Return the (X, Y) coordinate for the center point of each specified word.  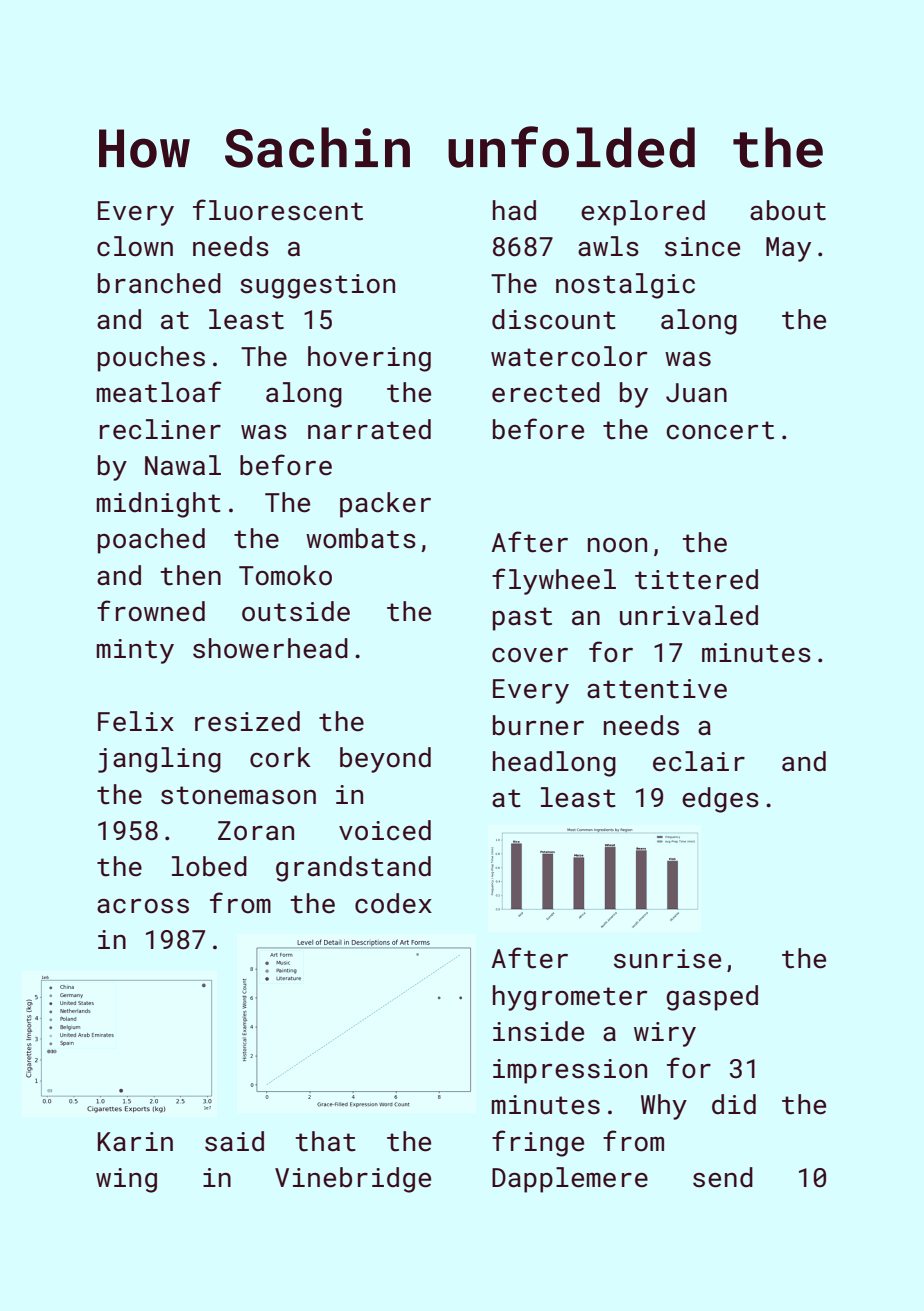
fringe (538, 1143)
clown (135, 246)
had (514, 210)
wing (126, 1180)
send (723, 1177)
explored (643, 213)
